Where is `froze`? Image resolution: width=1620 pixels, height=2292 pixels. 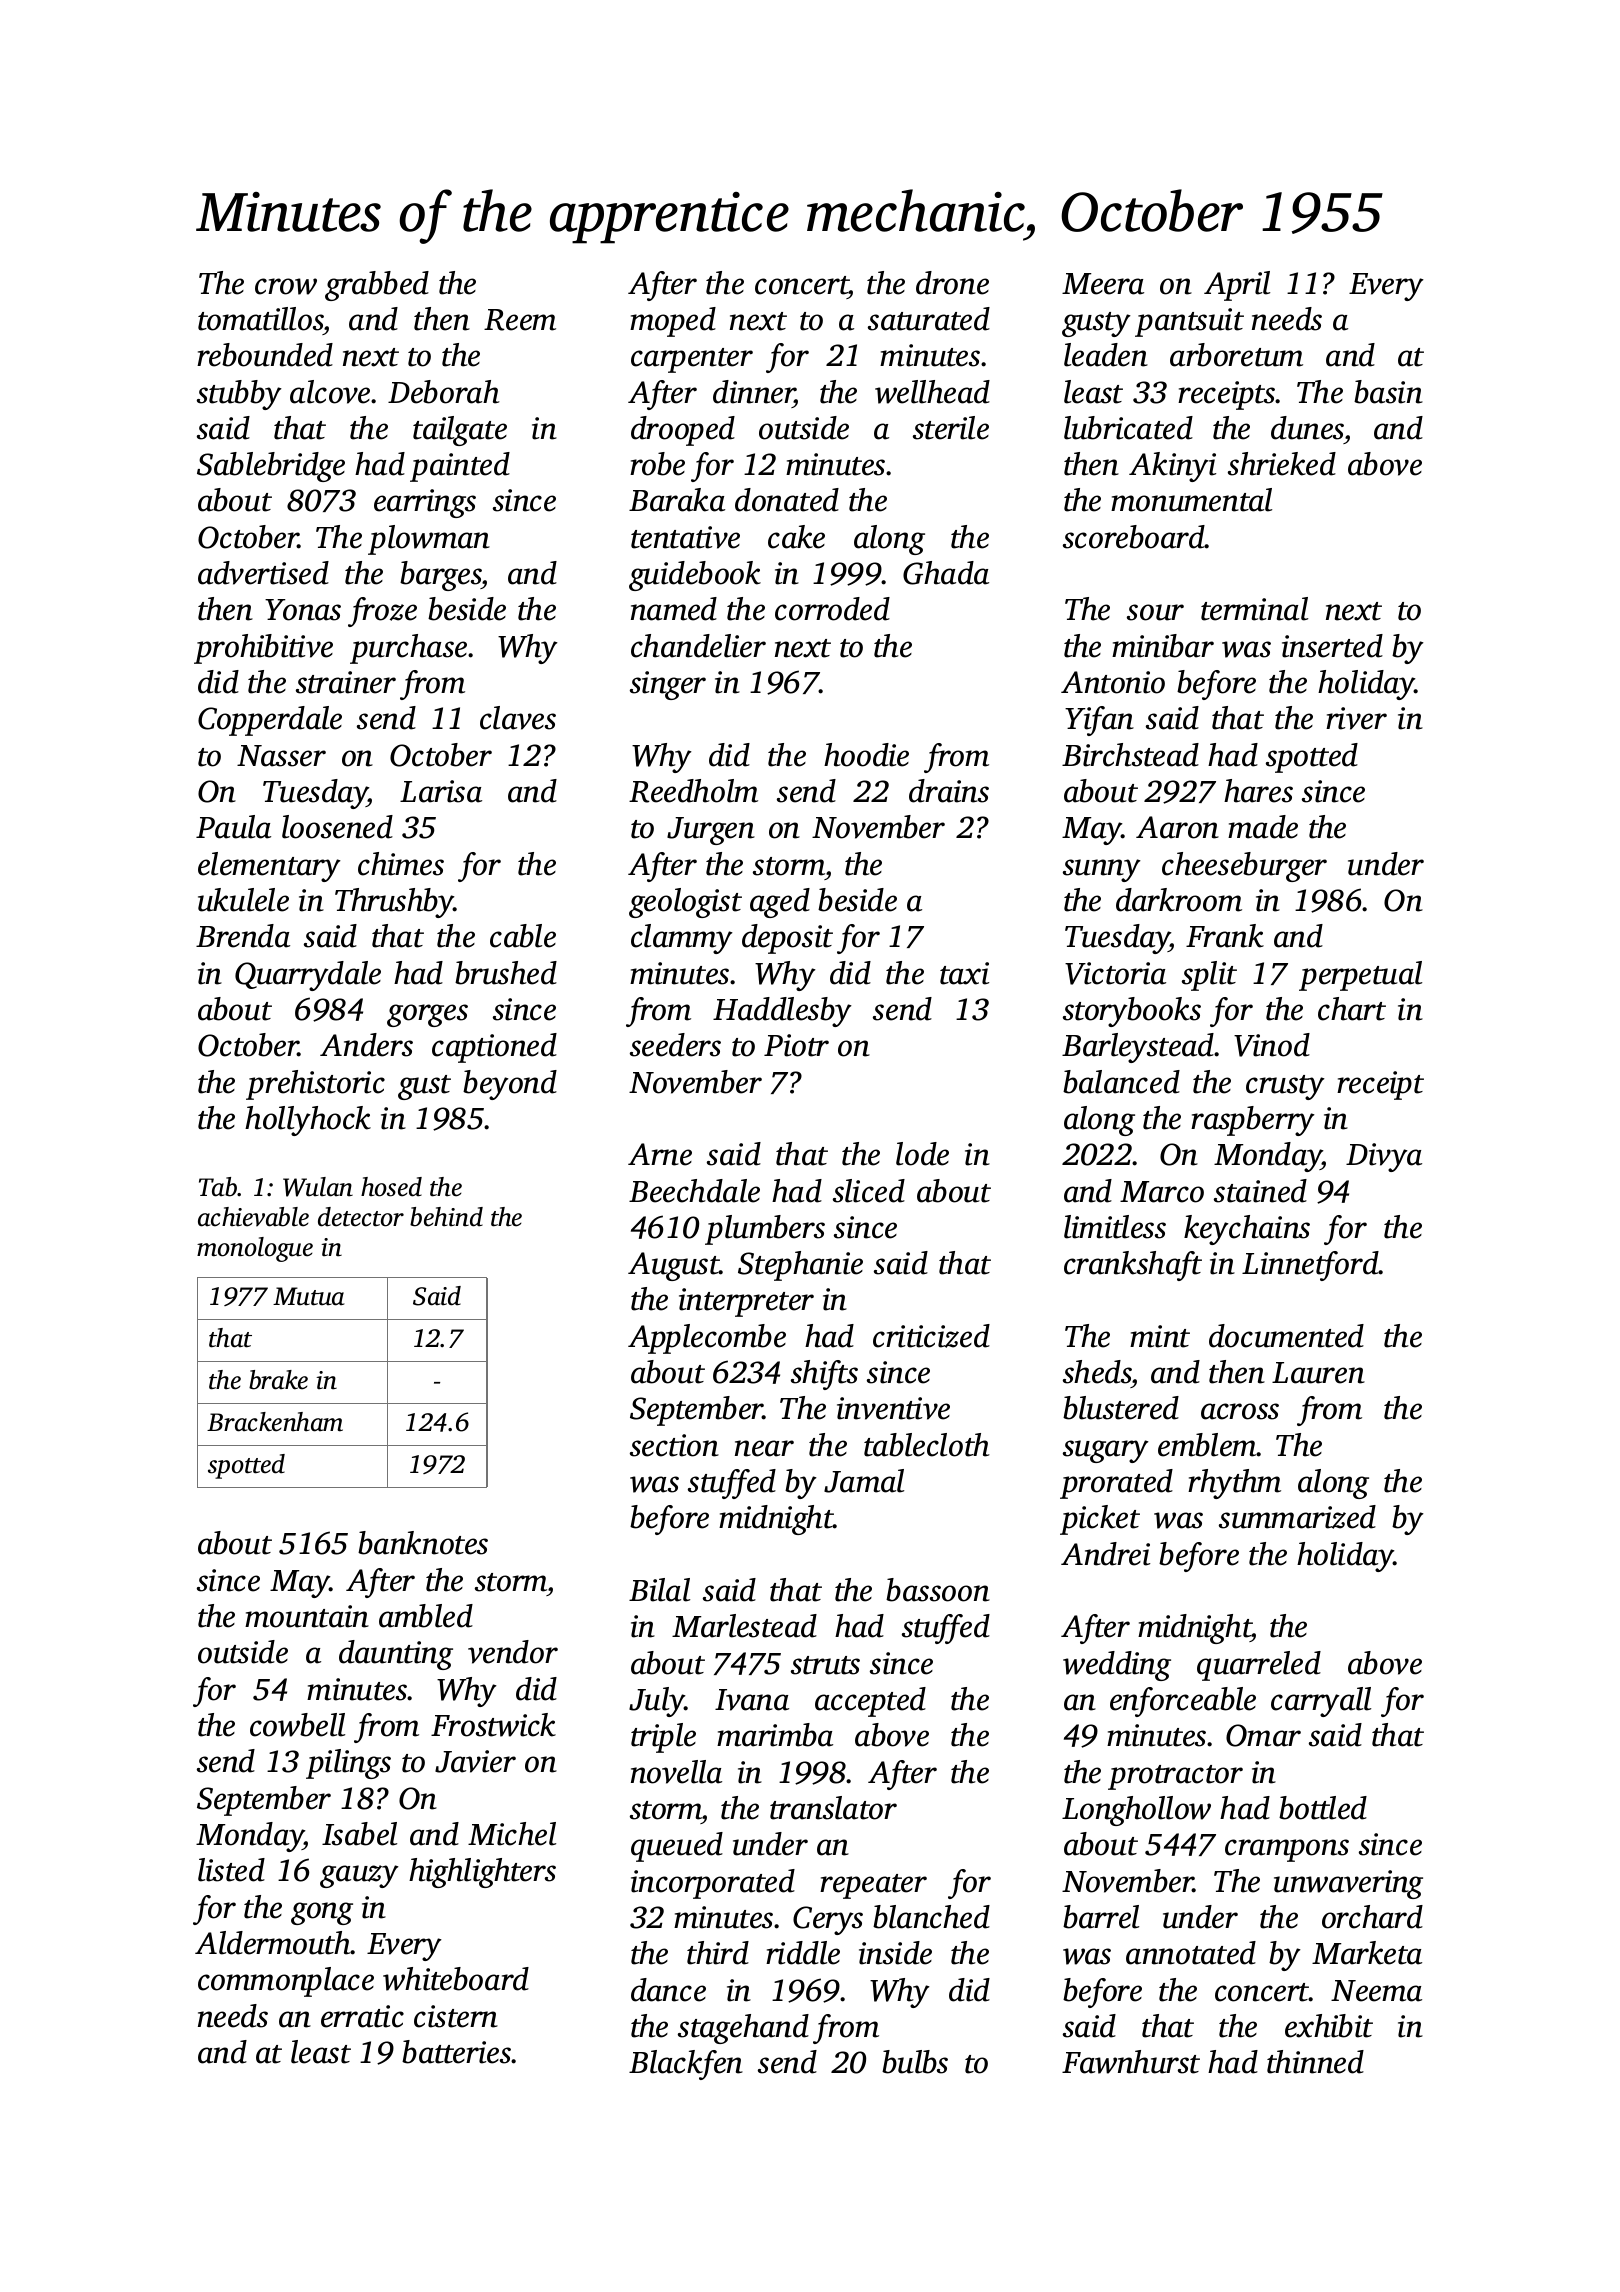 froze is located at coordinates (382, 612).
